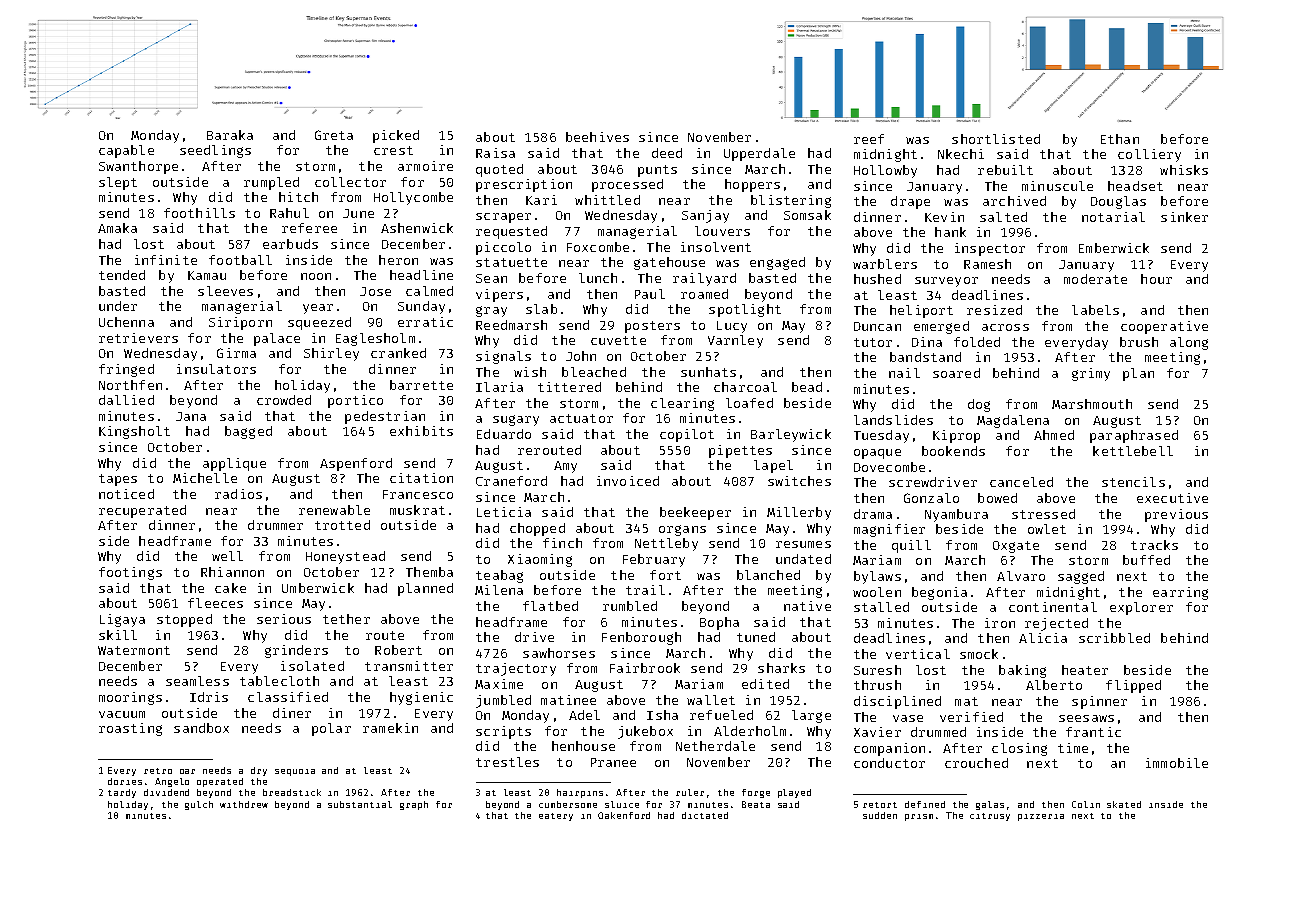 The image size is (1308, 924). I want to click on collector, so click(350, 182).
